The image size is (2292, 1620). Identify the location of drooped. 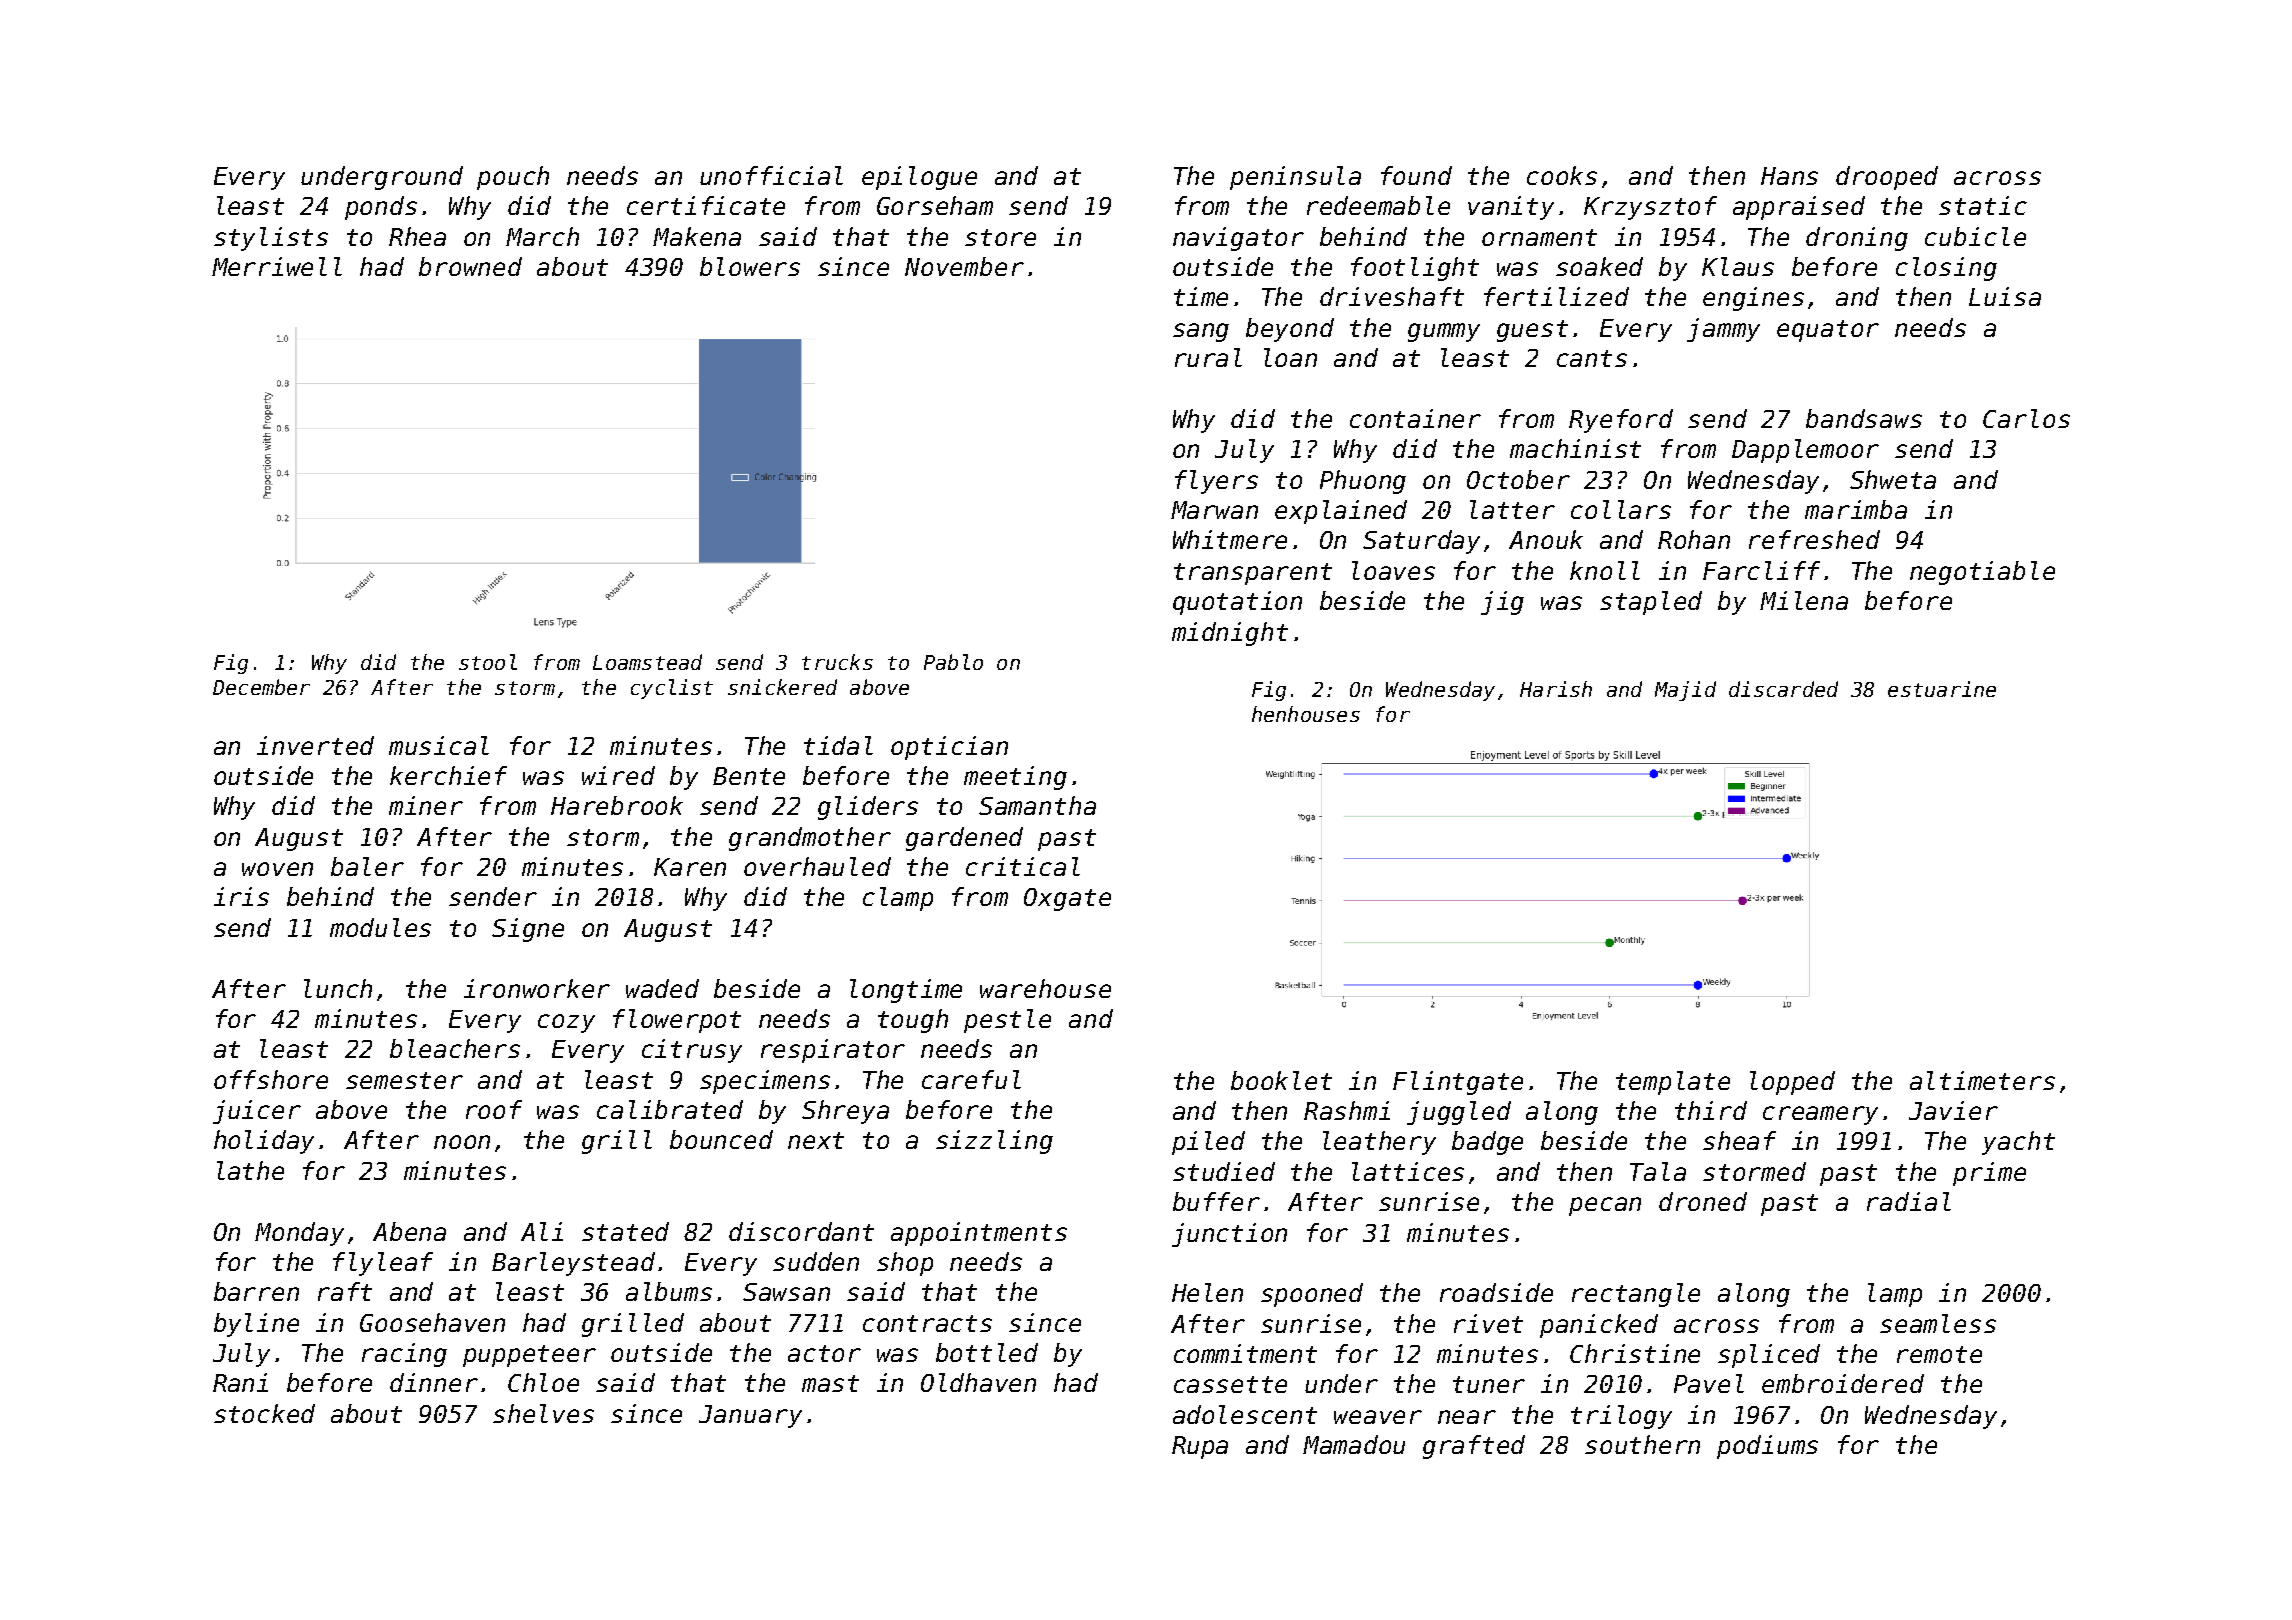
(1887, 178).
